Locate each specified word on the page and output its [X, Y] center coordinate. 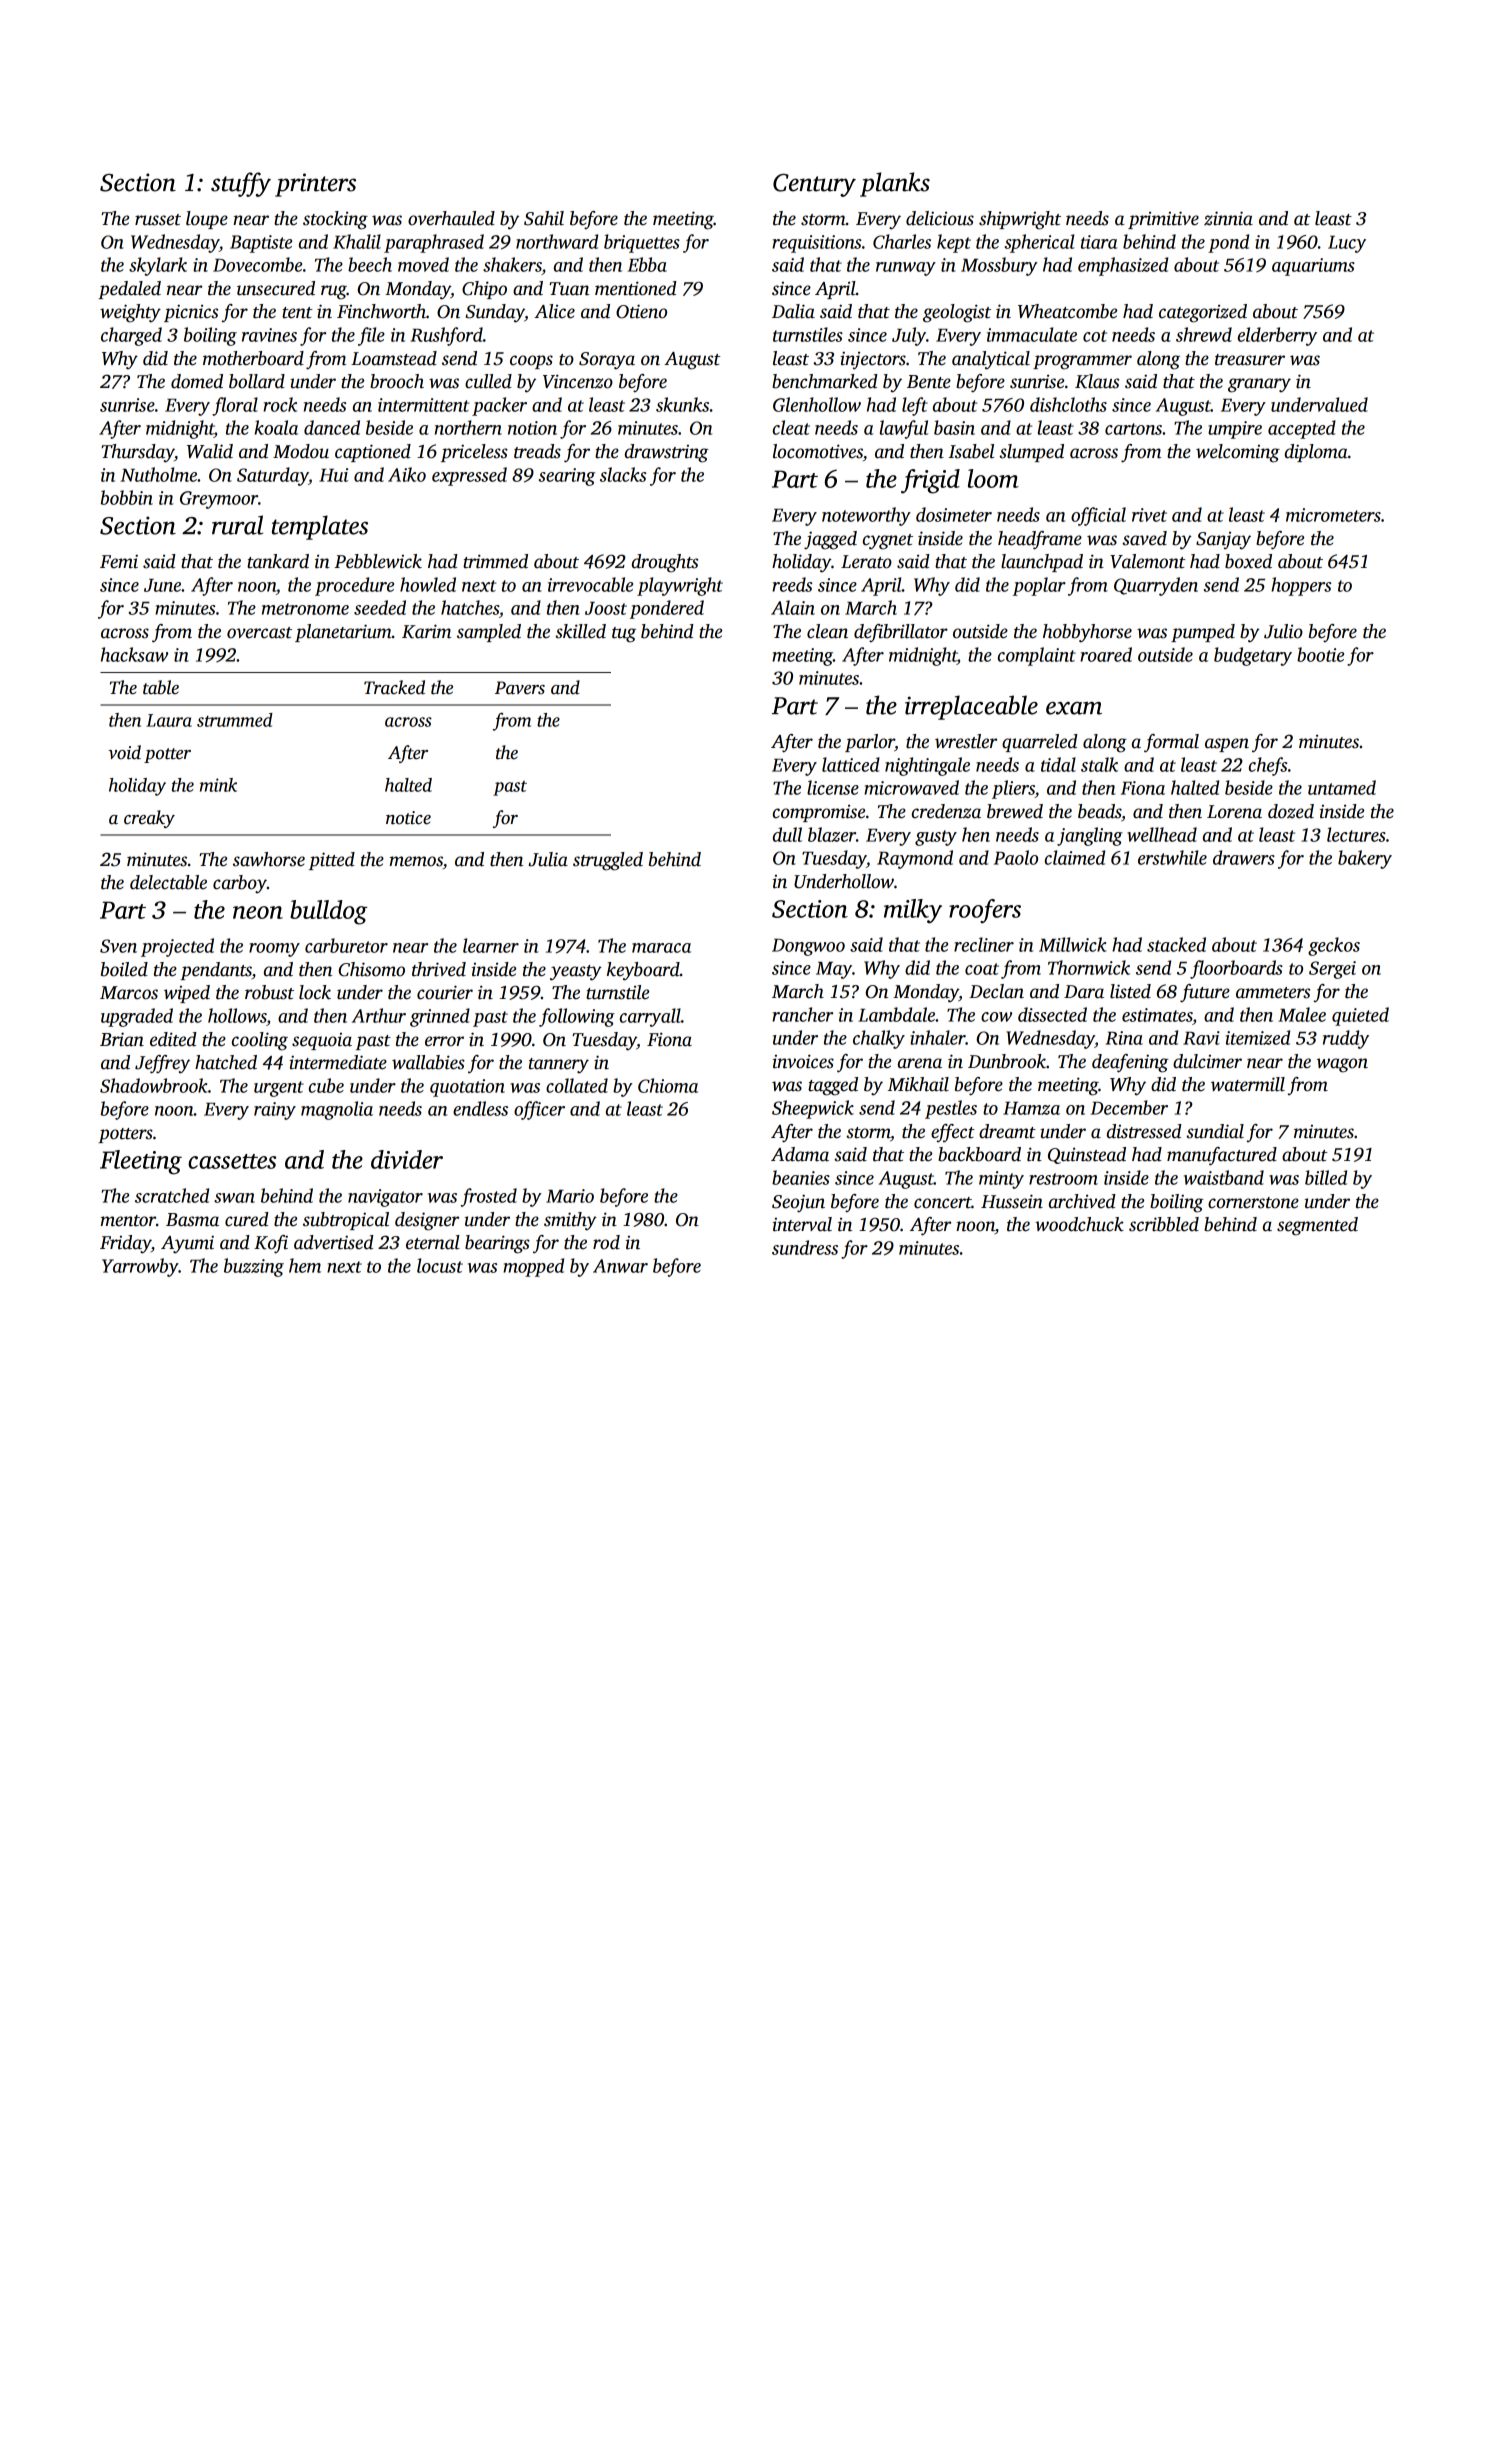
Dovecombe [257, 264]
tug [624, 635]
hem [305, 1265]
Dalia [793, 311]
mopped [533, 1267]
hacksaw [134, 654]
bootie [1320, 654]
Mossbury [999, 266]
